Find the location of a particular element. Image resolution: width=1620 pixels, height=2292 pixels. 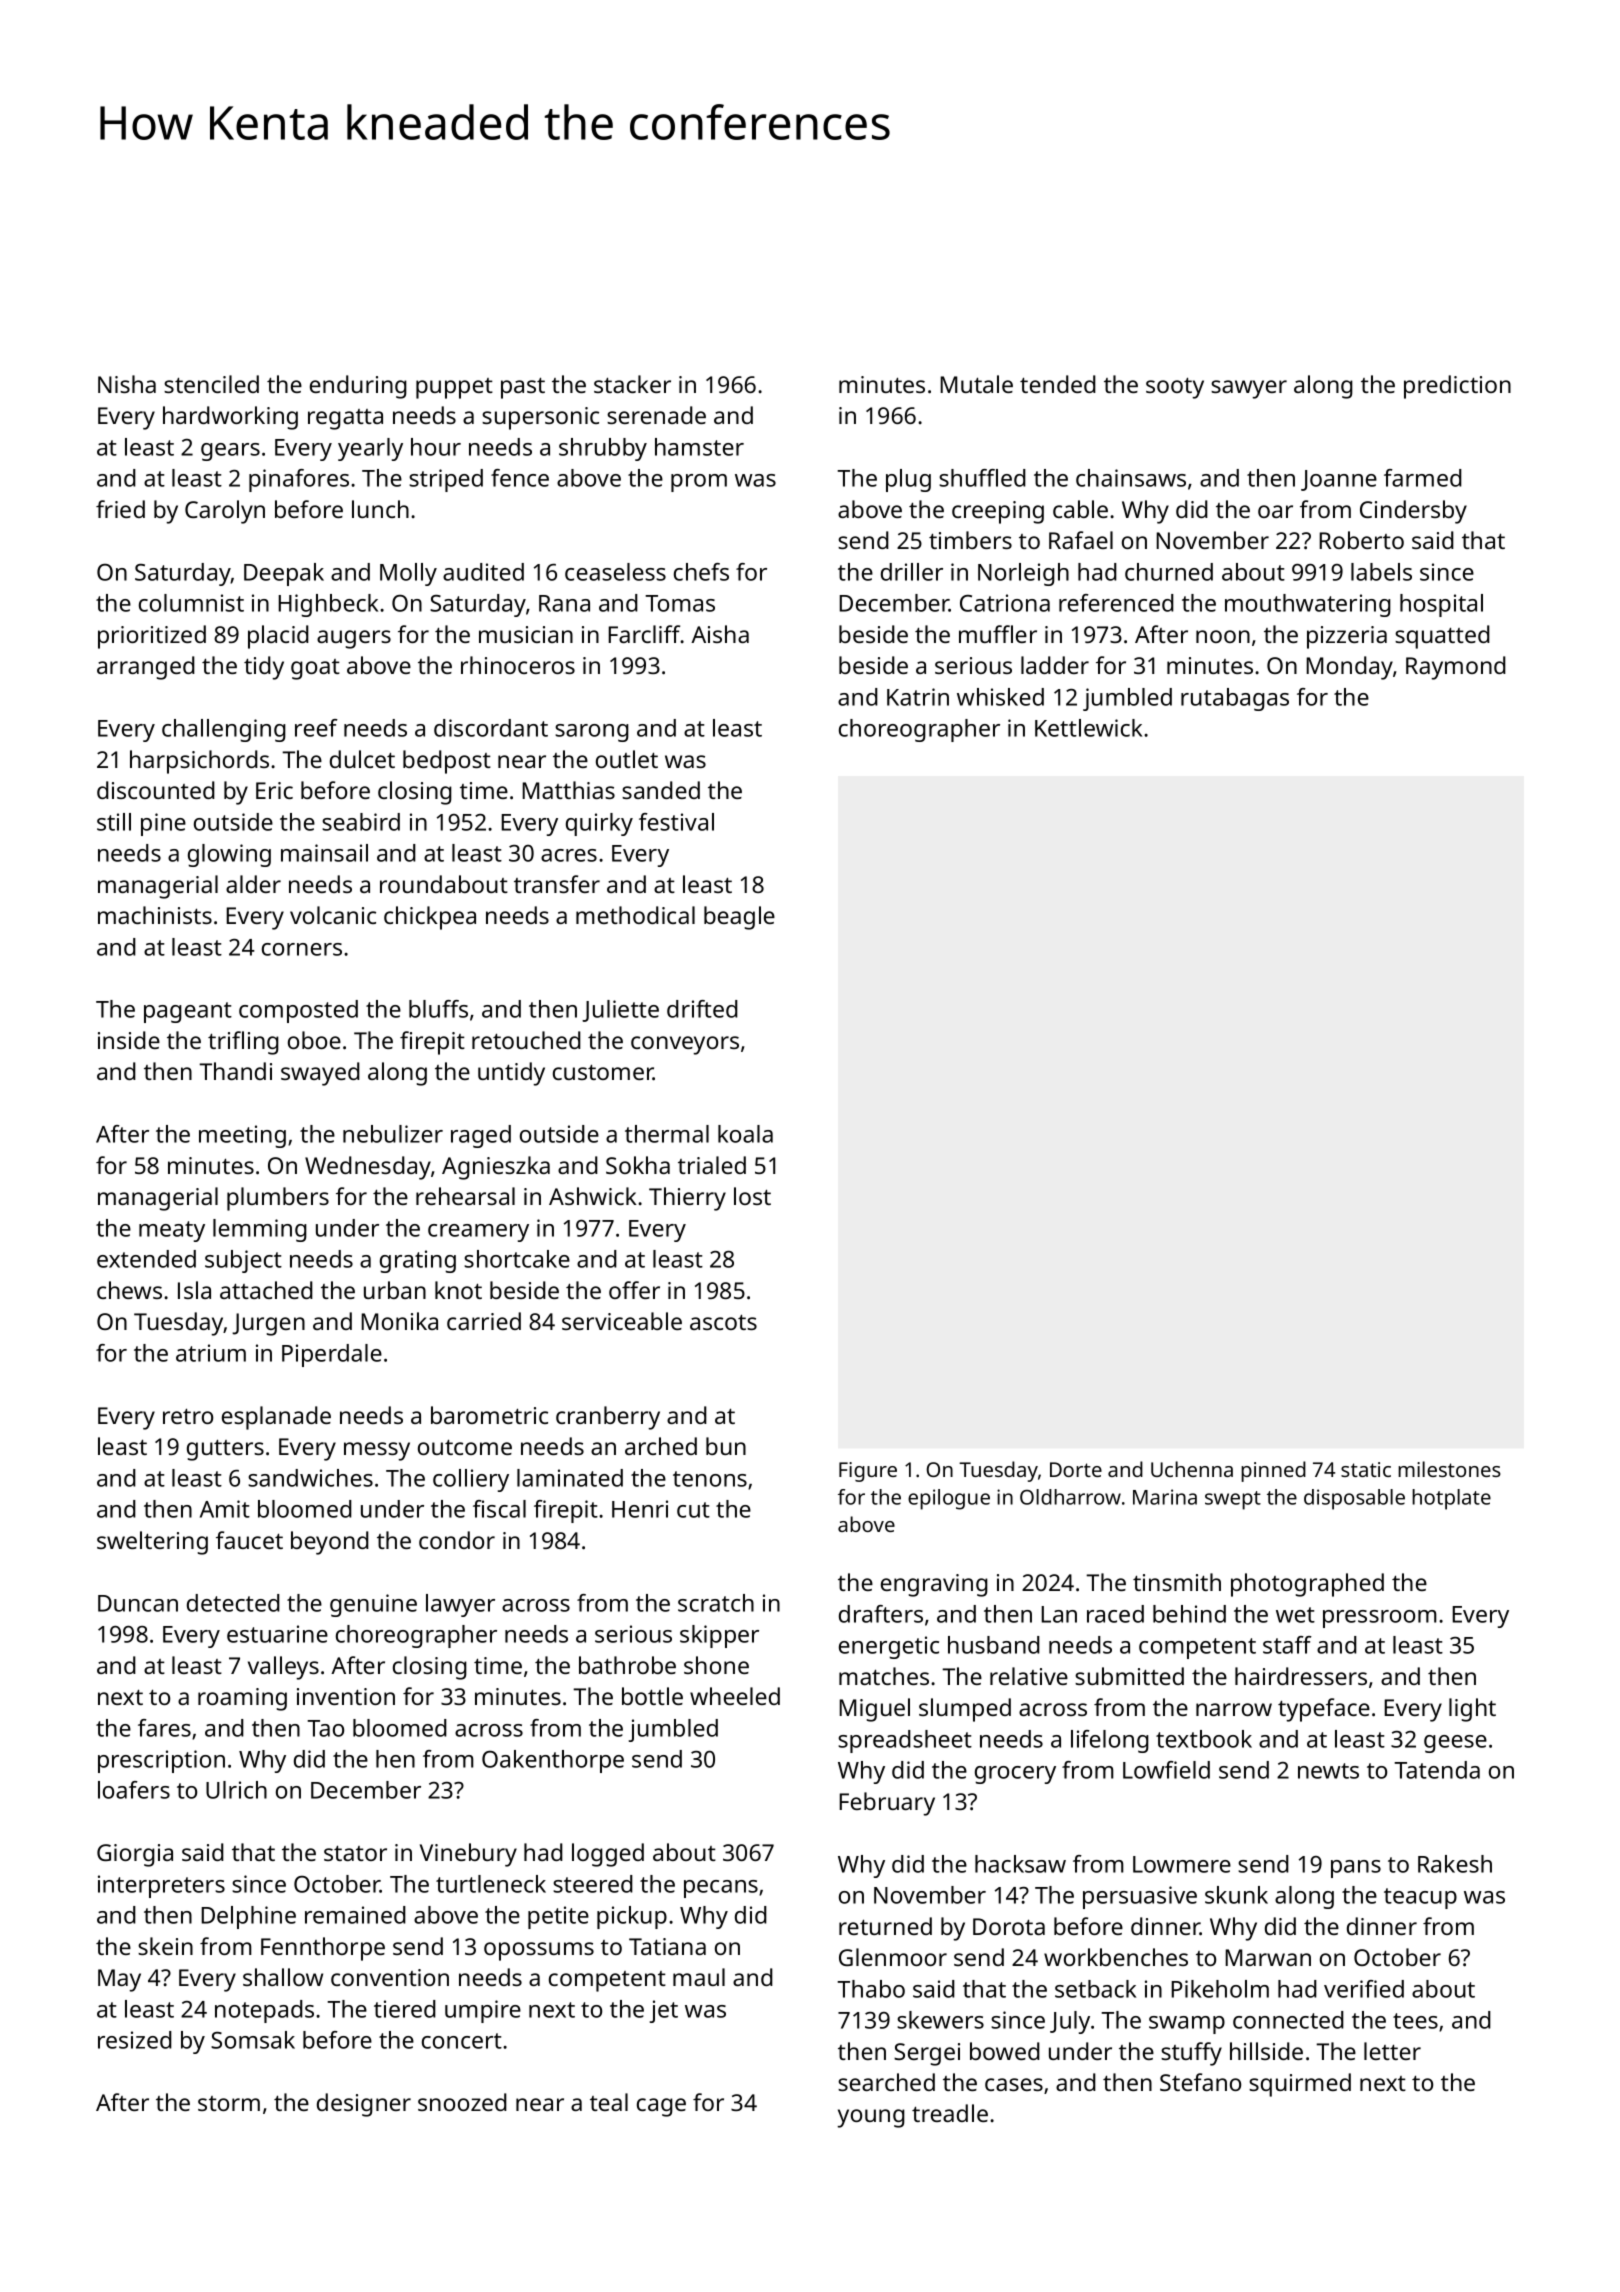

interpreters is located at coordinates (161, 1886).
